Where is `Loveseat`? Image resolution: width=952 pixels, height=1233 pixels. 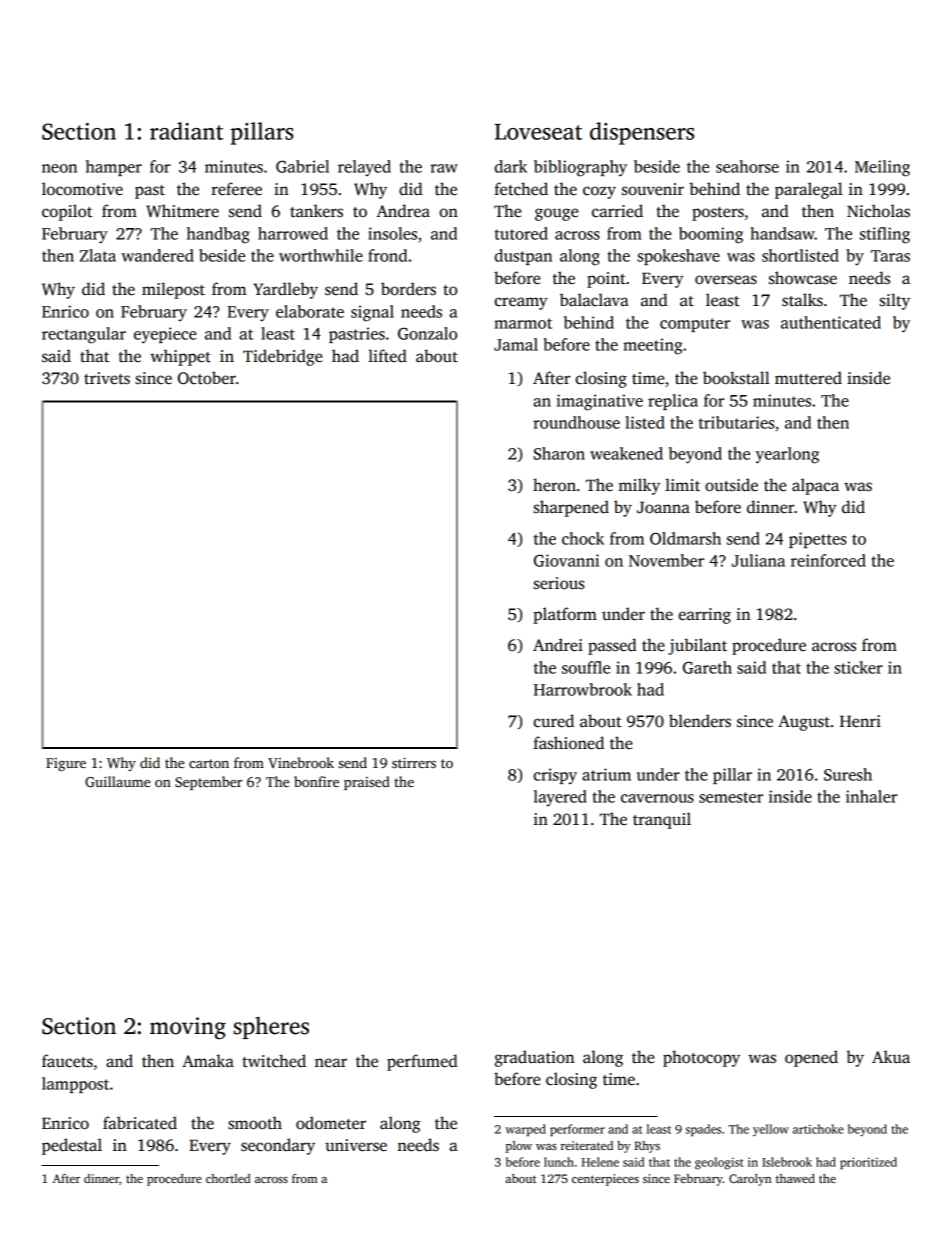
Loveseat is located at coordinates (538, 132).
